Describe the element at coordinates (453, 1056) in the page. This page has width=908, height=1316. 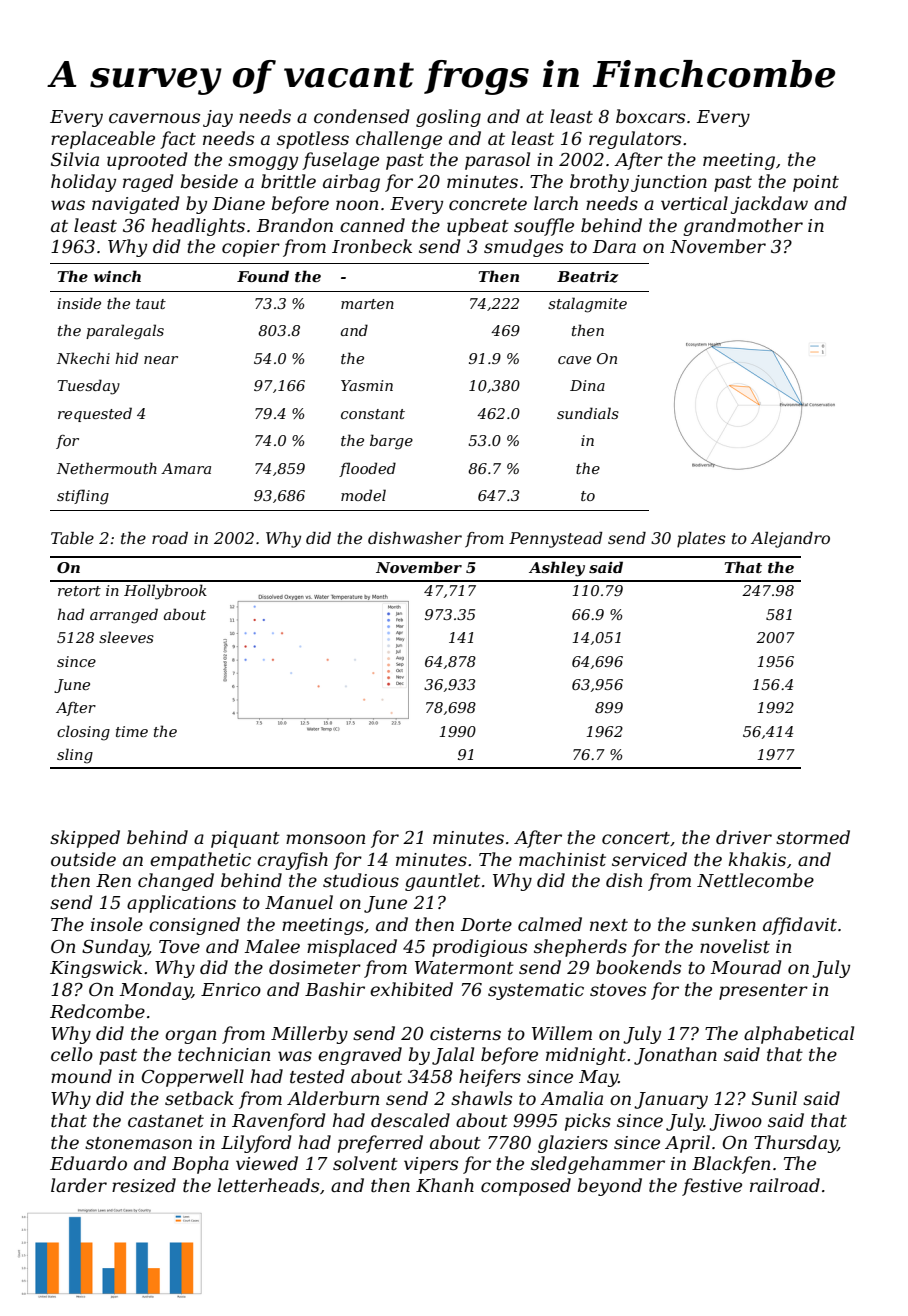
I see `Jalal` at that location.
